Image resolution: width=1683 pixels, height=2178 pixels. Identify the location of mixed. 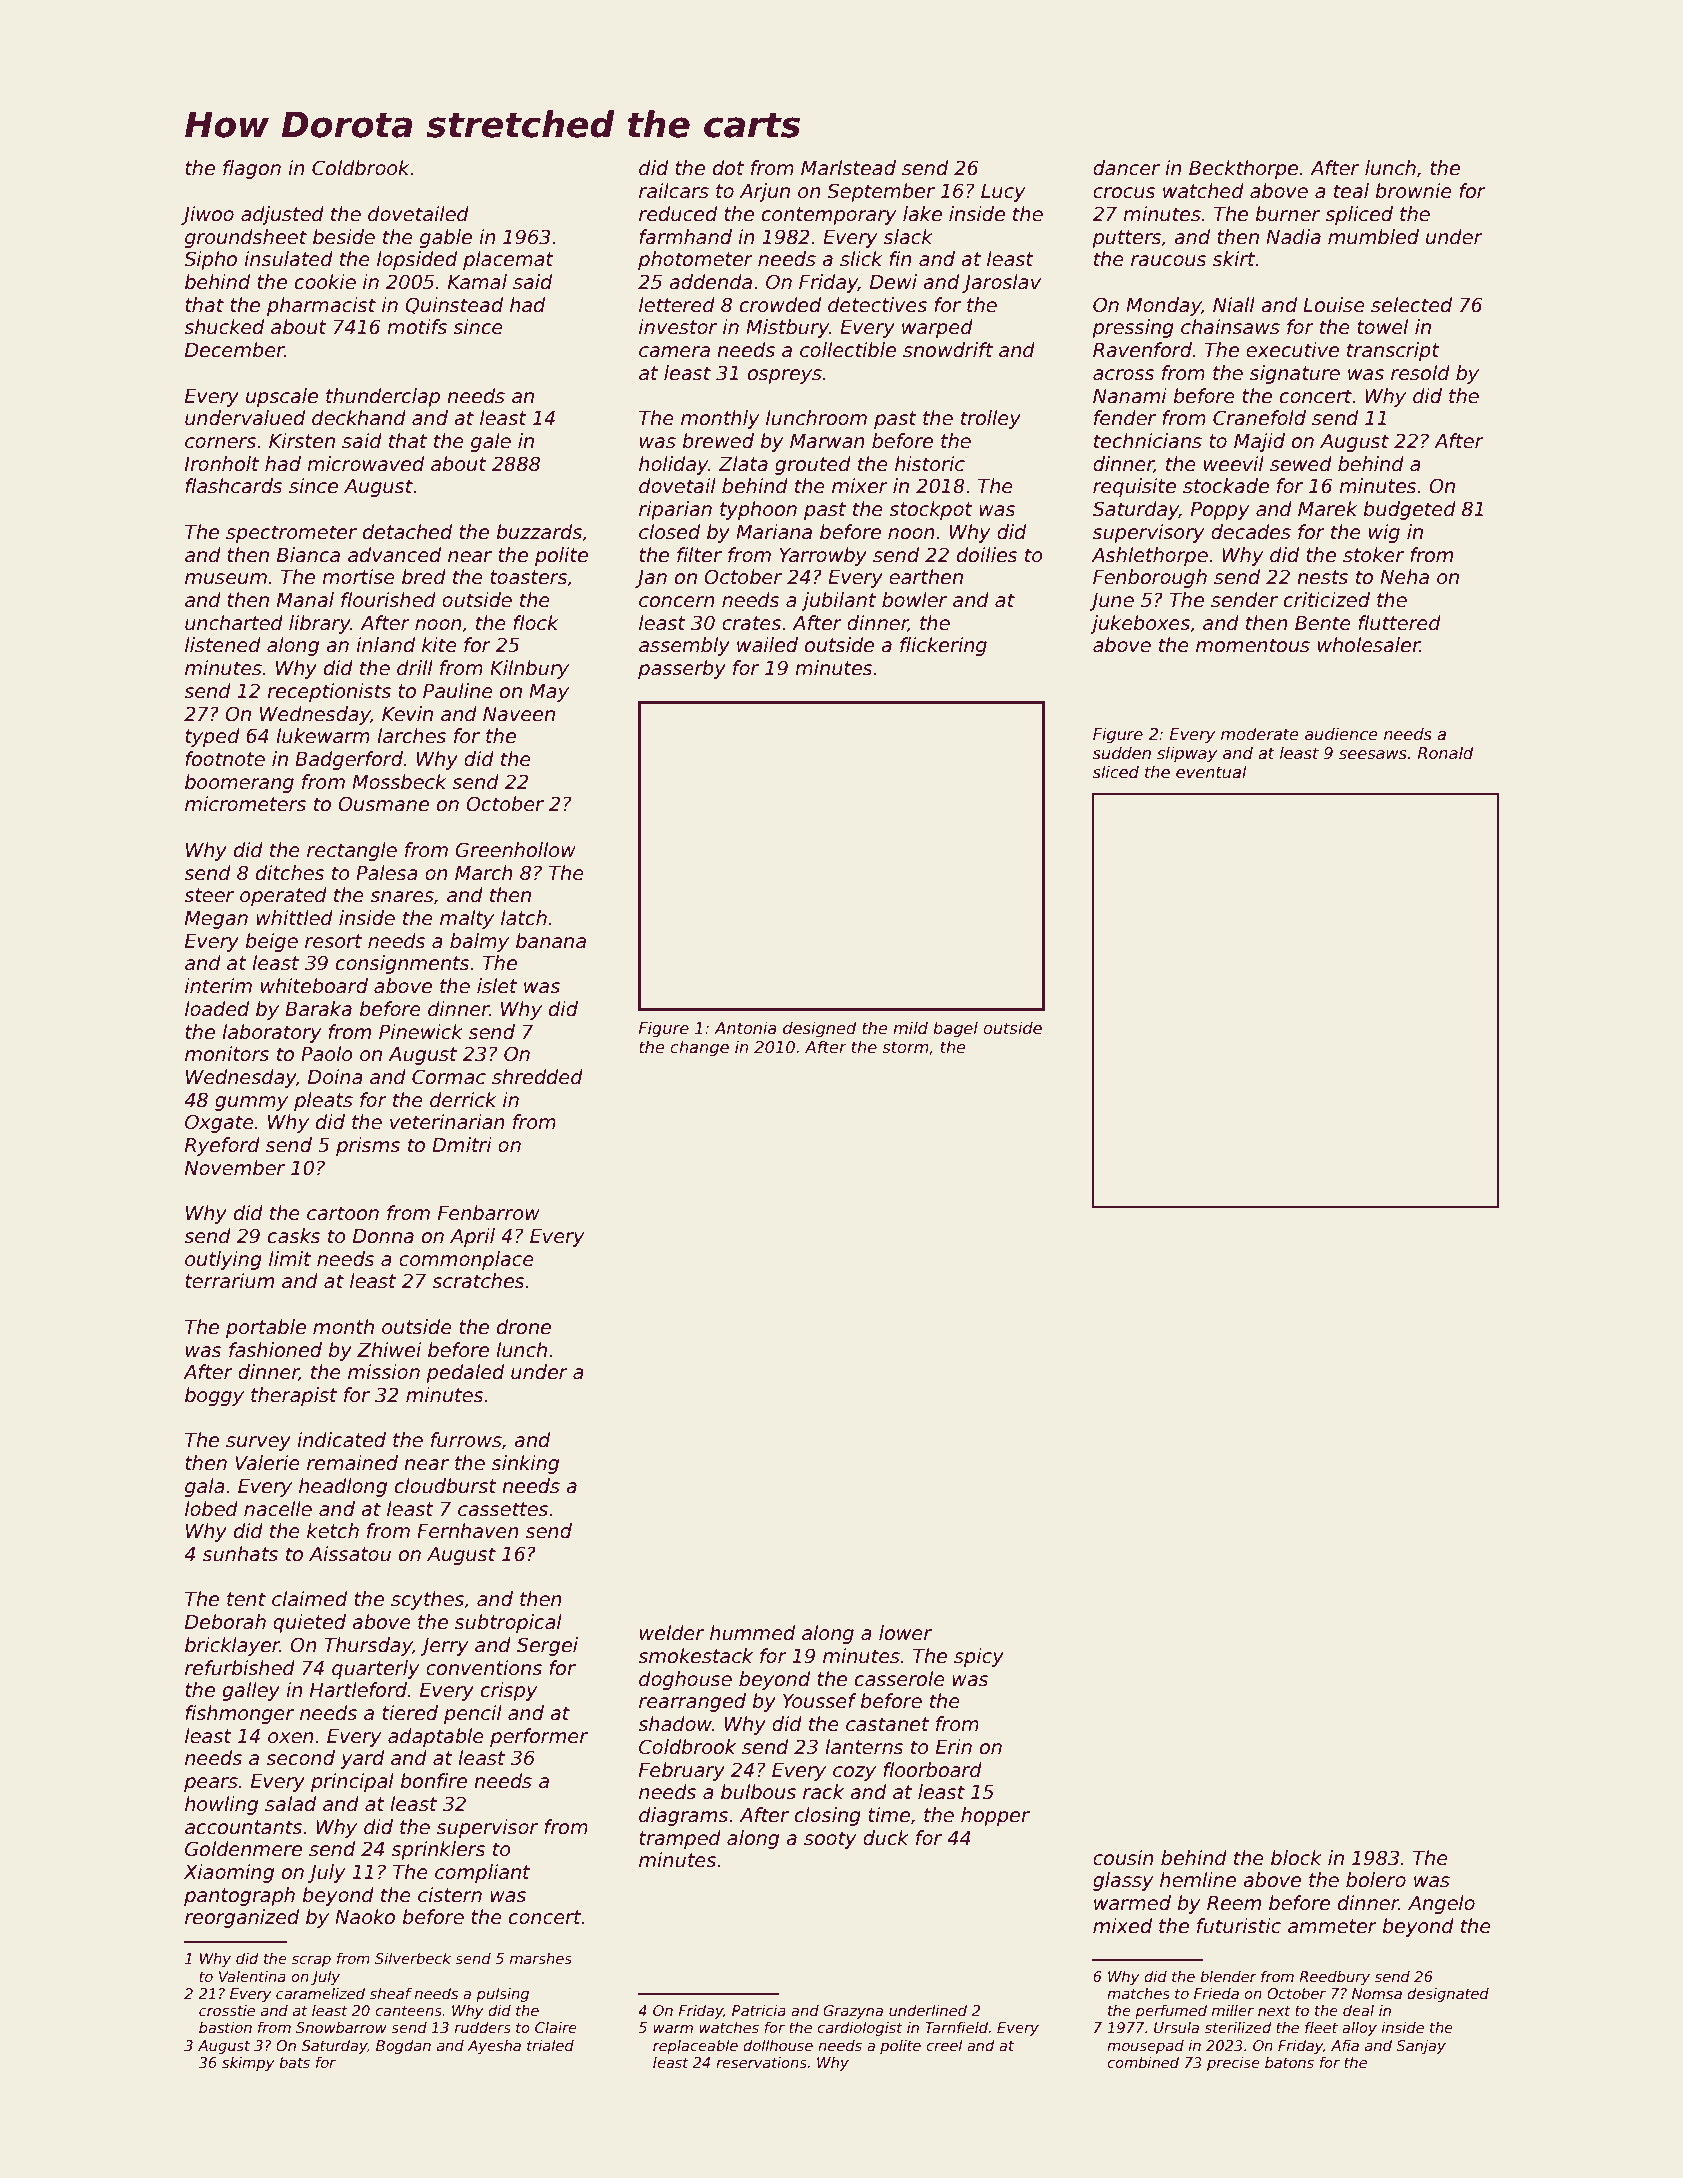
(1122, 1926).
